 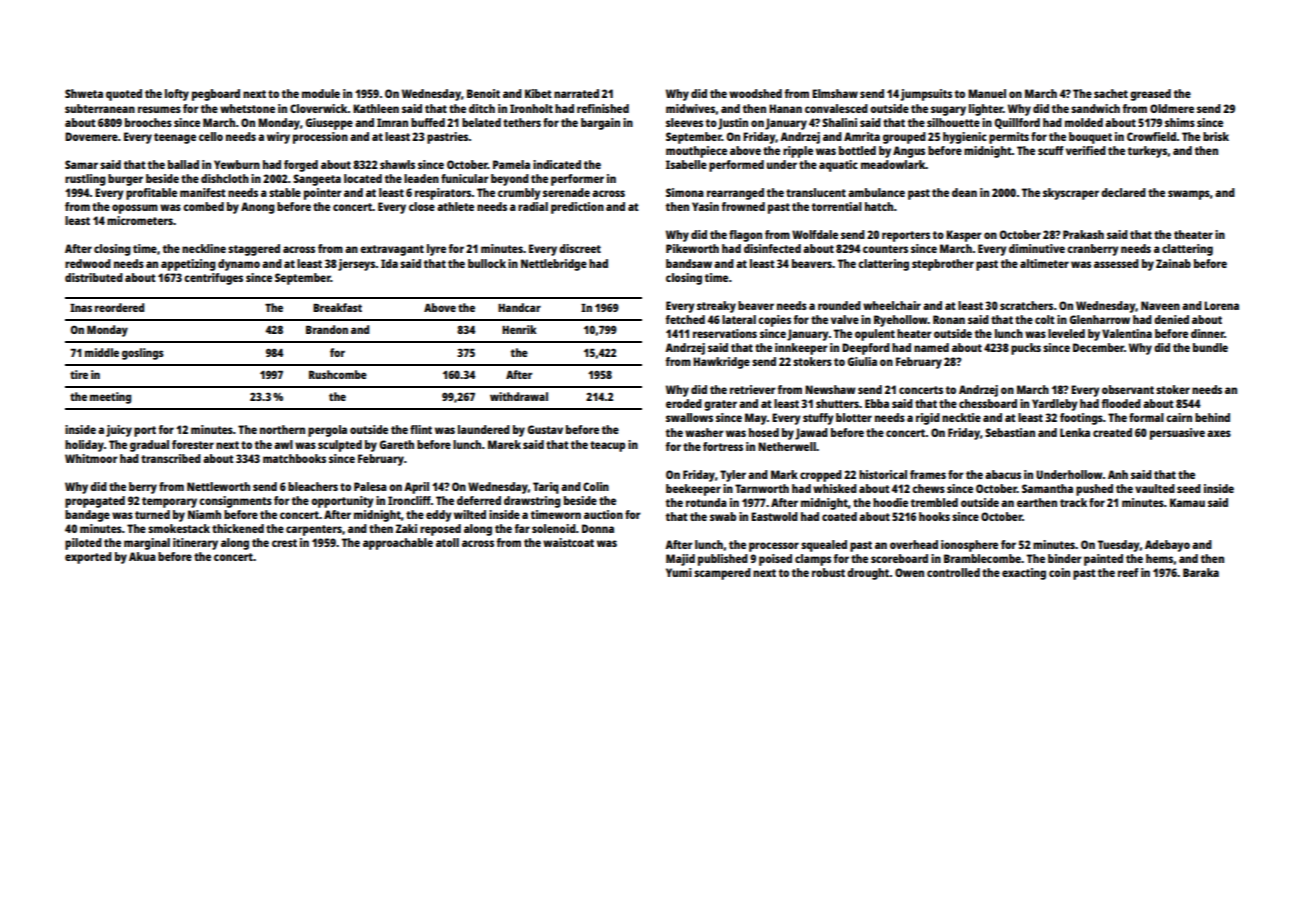 I want to click on Colin, so click(x=596, y=486).
